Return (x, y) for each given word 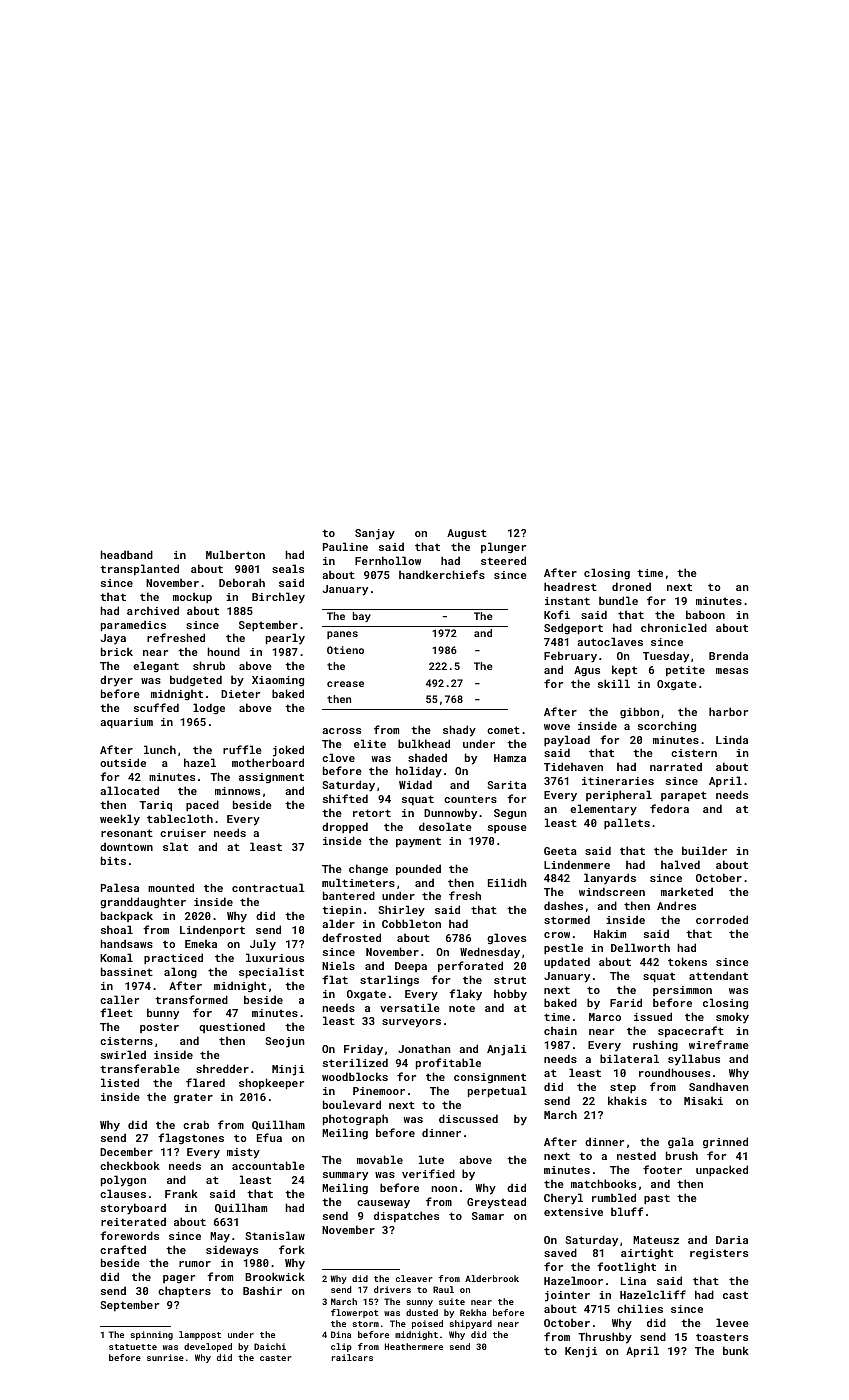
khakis (627, 1100)
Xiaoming (278, 681)
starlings (389, 981)
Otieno (345, 650)
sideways (232, 1251)
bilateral (629, 1058)
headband (127, 554)
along (180, 973)
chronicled (674, 627)
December (126, 1151)
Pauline (345, 546)
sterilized (355, 1062)
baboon (705, 614)
